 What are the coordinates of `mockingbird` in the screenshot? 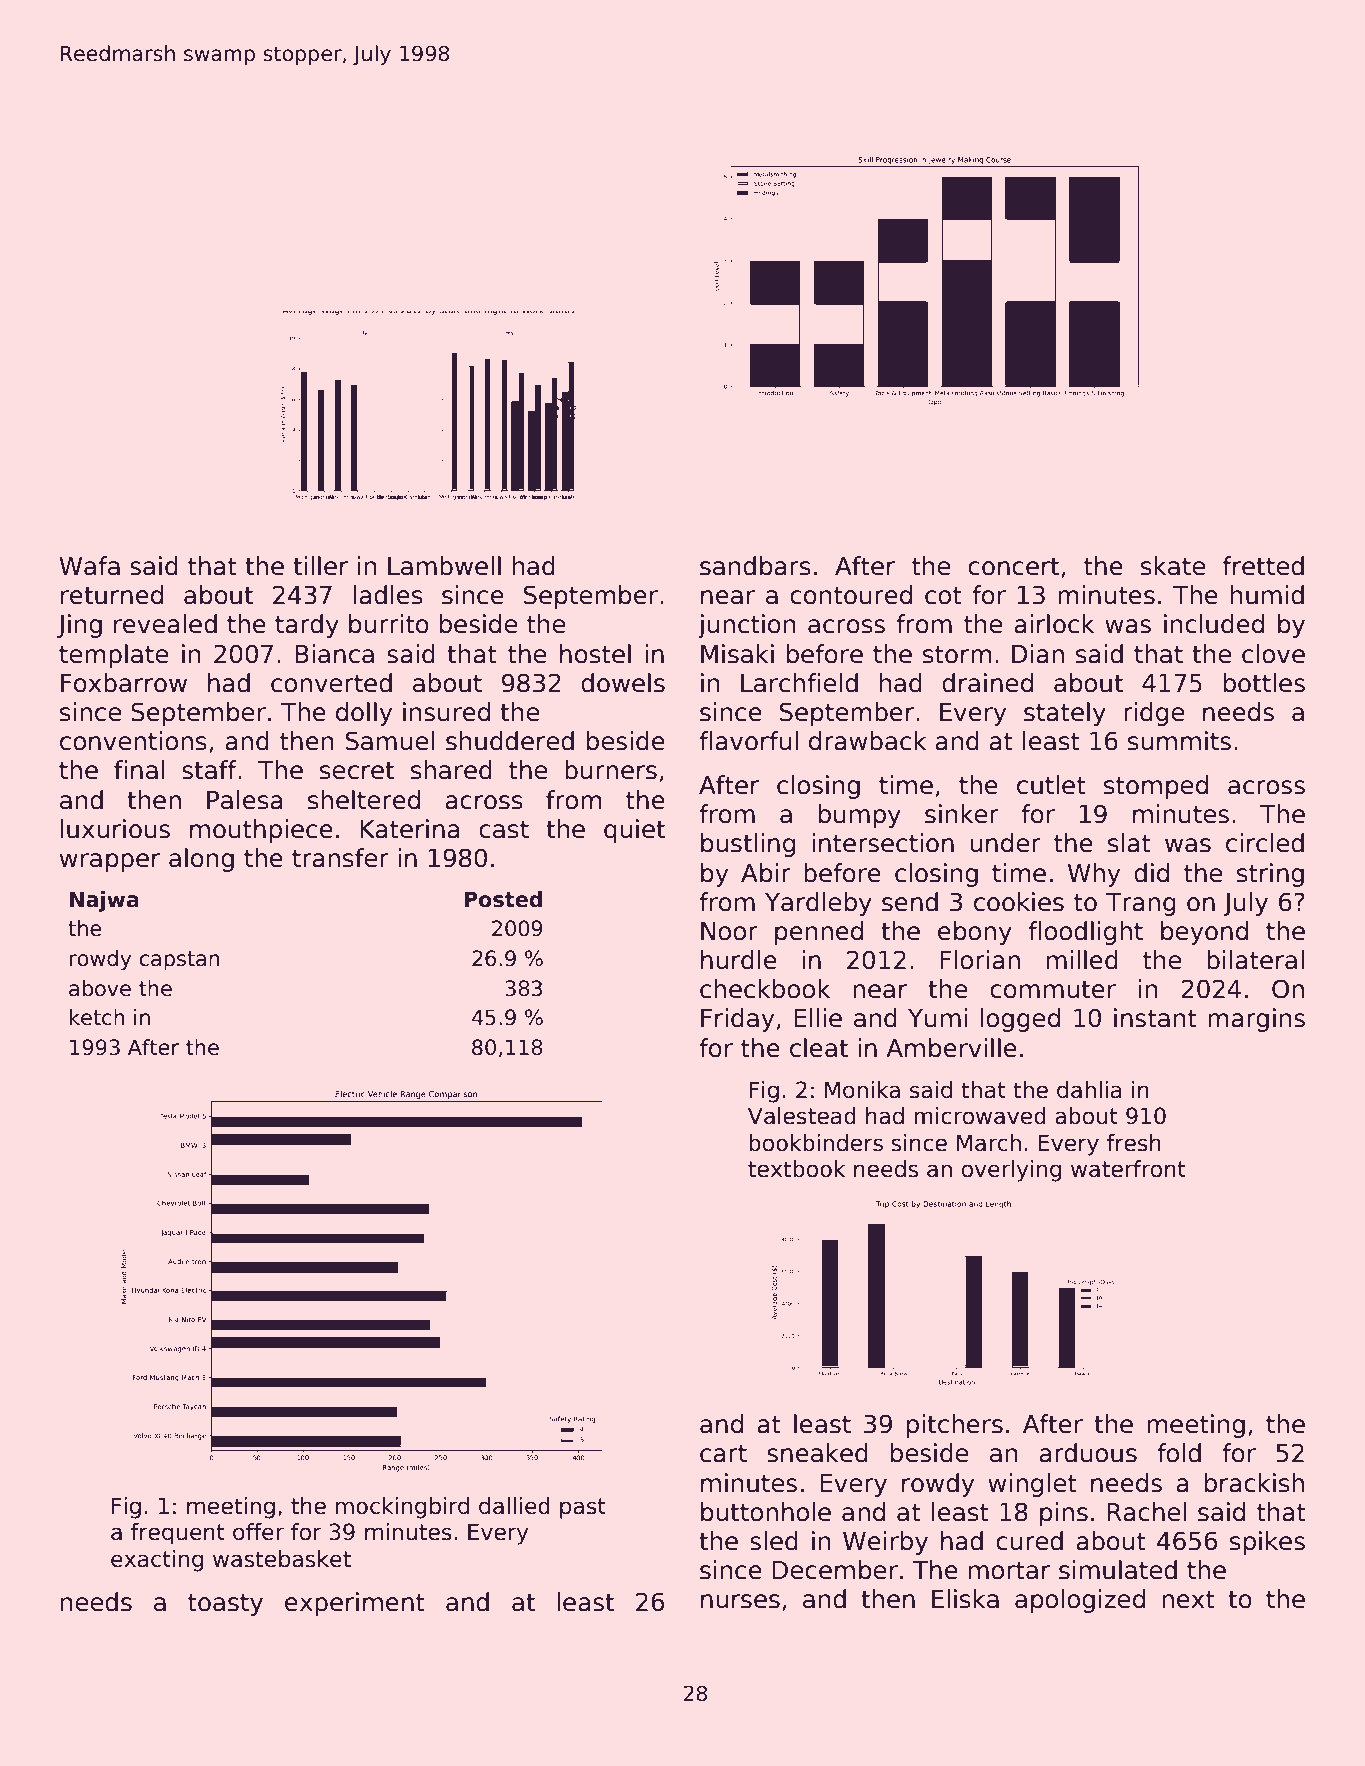 It's located at (402, 1508).
